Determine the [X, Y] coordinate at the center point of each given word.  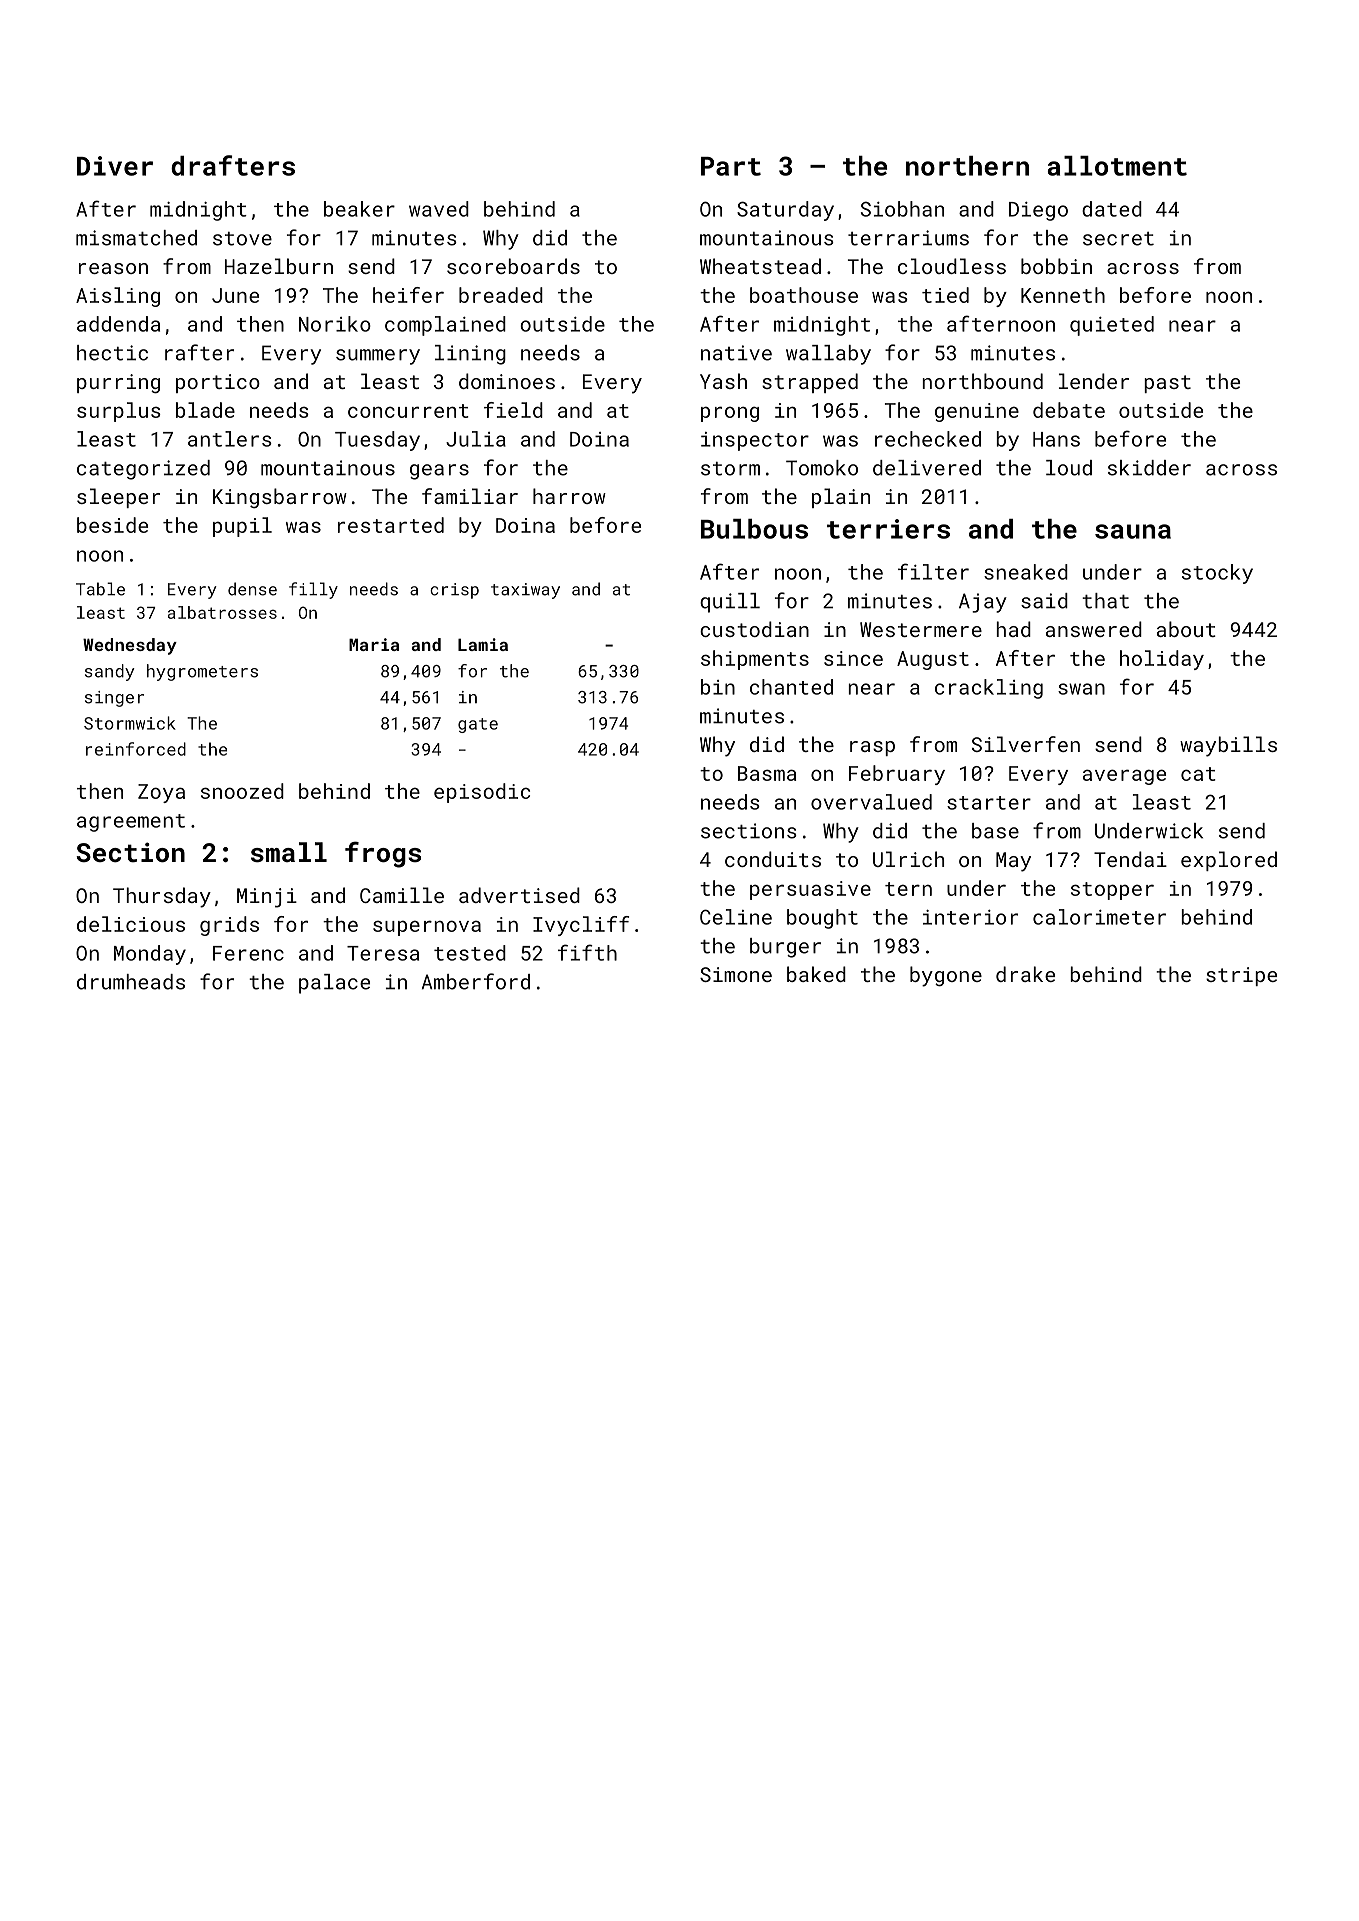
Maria [374, 644]
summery [378, 357]
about [1186, 629]
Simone [736, 974]
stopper [1112, 891]
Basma [767, 773]
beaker [359, 209]
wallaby [828, 355]
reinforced [136, 749]
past [1167, 384]
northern [967, 166]
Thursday [162, 897]
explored [1229, 861]
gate [478, 725]
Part [731, 166]
